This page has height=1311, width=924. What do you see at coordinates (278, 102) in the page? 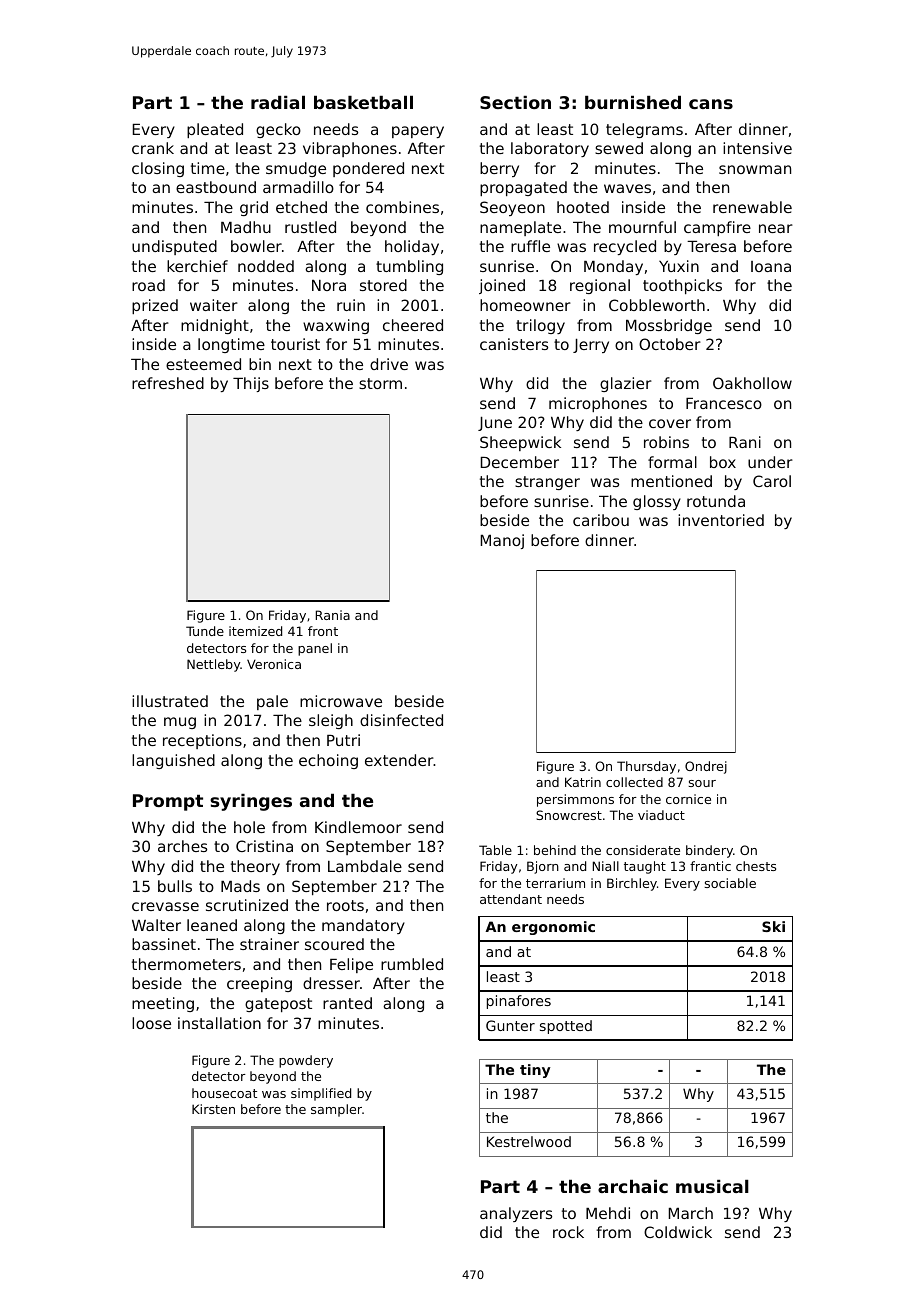
I see `radial` at bounding box center [278, 102].
